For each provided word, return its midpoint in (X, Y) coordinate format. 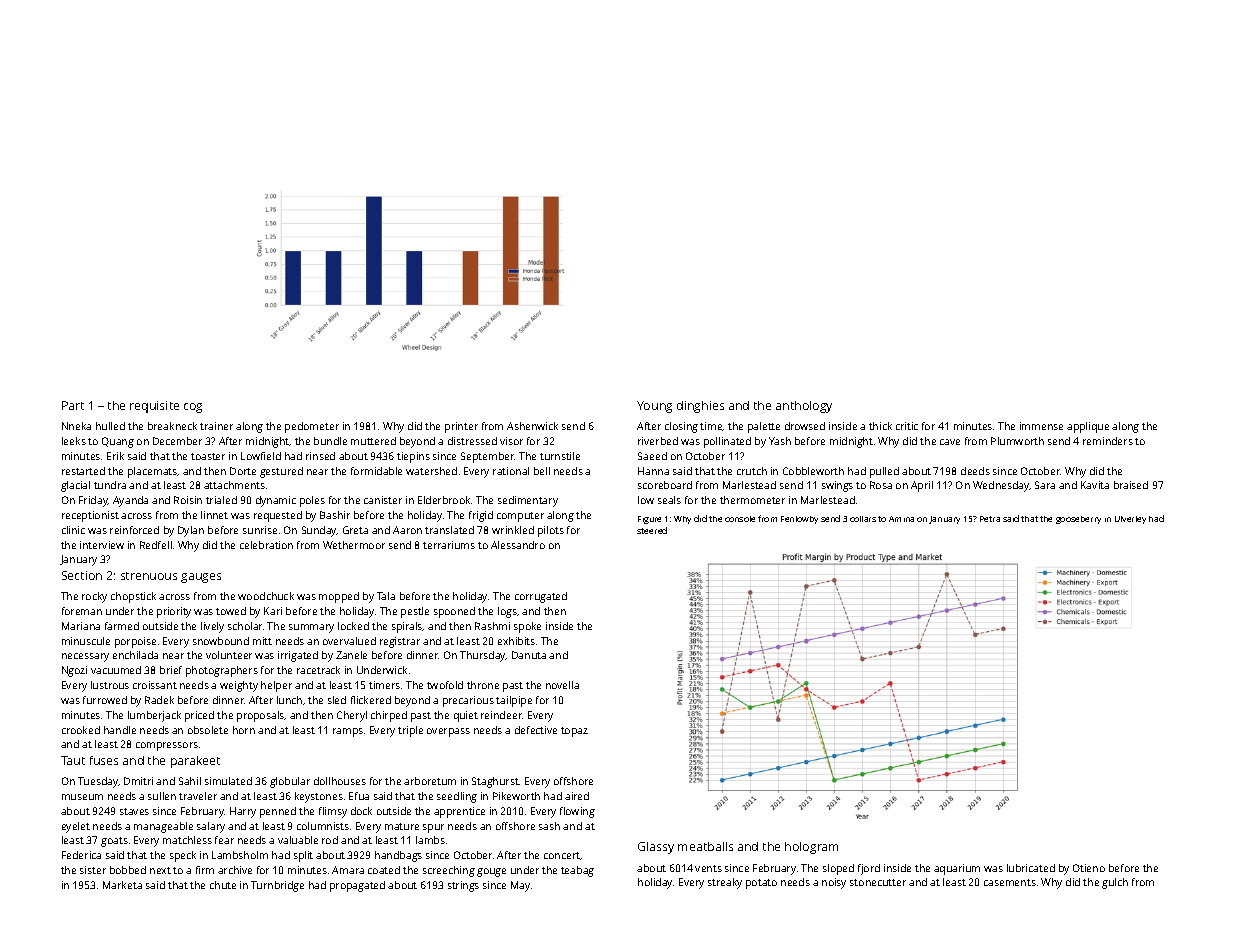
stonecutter (878, 882)
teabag (577, 871)
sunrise (260, 530)
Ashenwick (532, 426)
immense (1041, 426)
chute (223, 885)
